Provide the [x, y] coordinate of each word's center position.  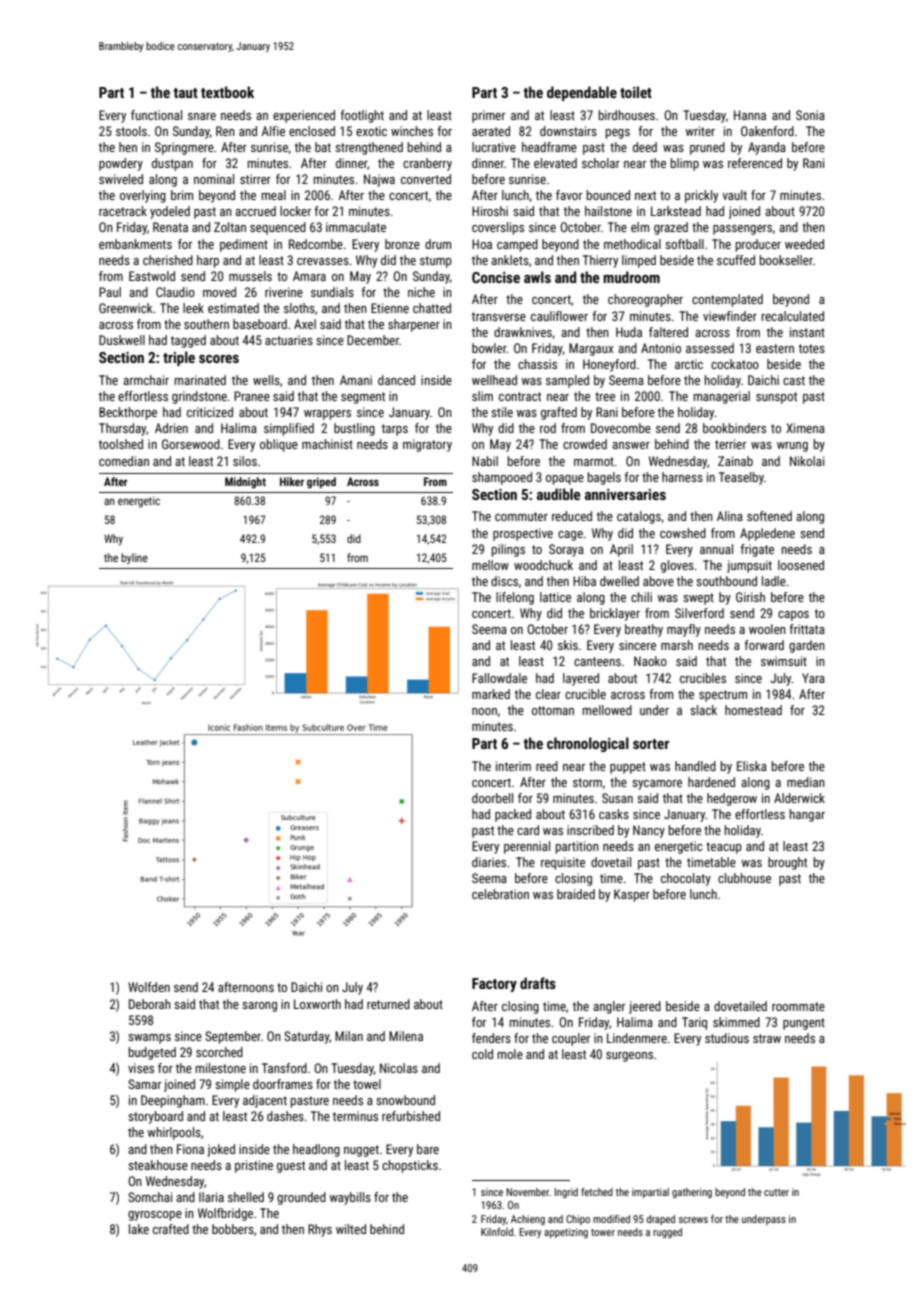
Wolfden [149, 987]
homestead [753, 710]
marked [491, 694]
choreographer [645, 300]
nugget [361, 1151]
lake [139, 1229]
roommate [798, 1006]
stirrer [255, 179]
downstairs [568, 131]
